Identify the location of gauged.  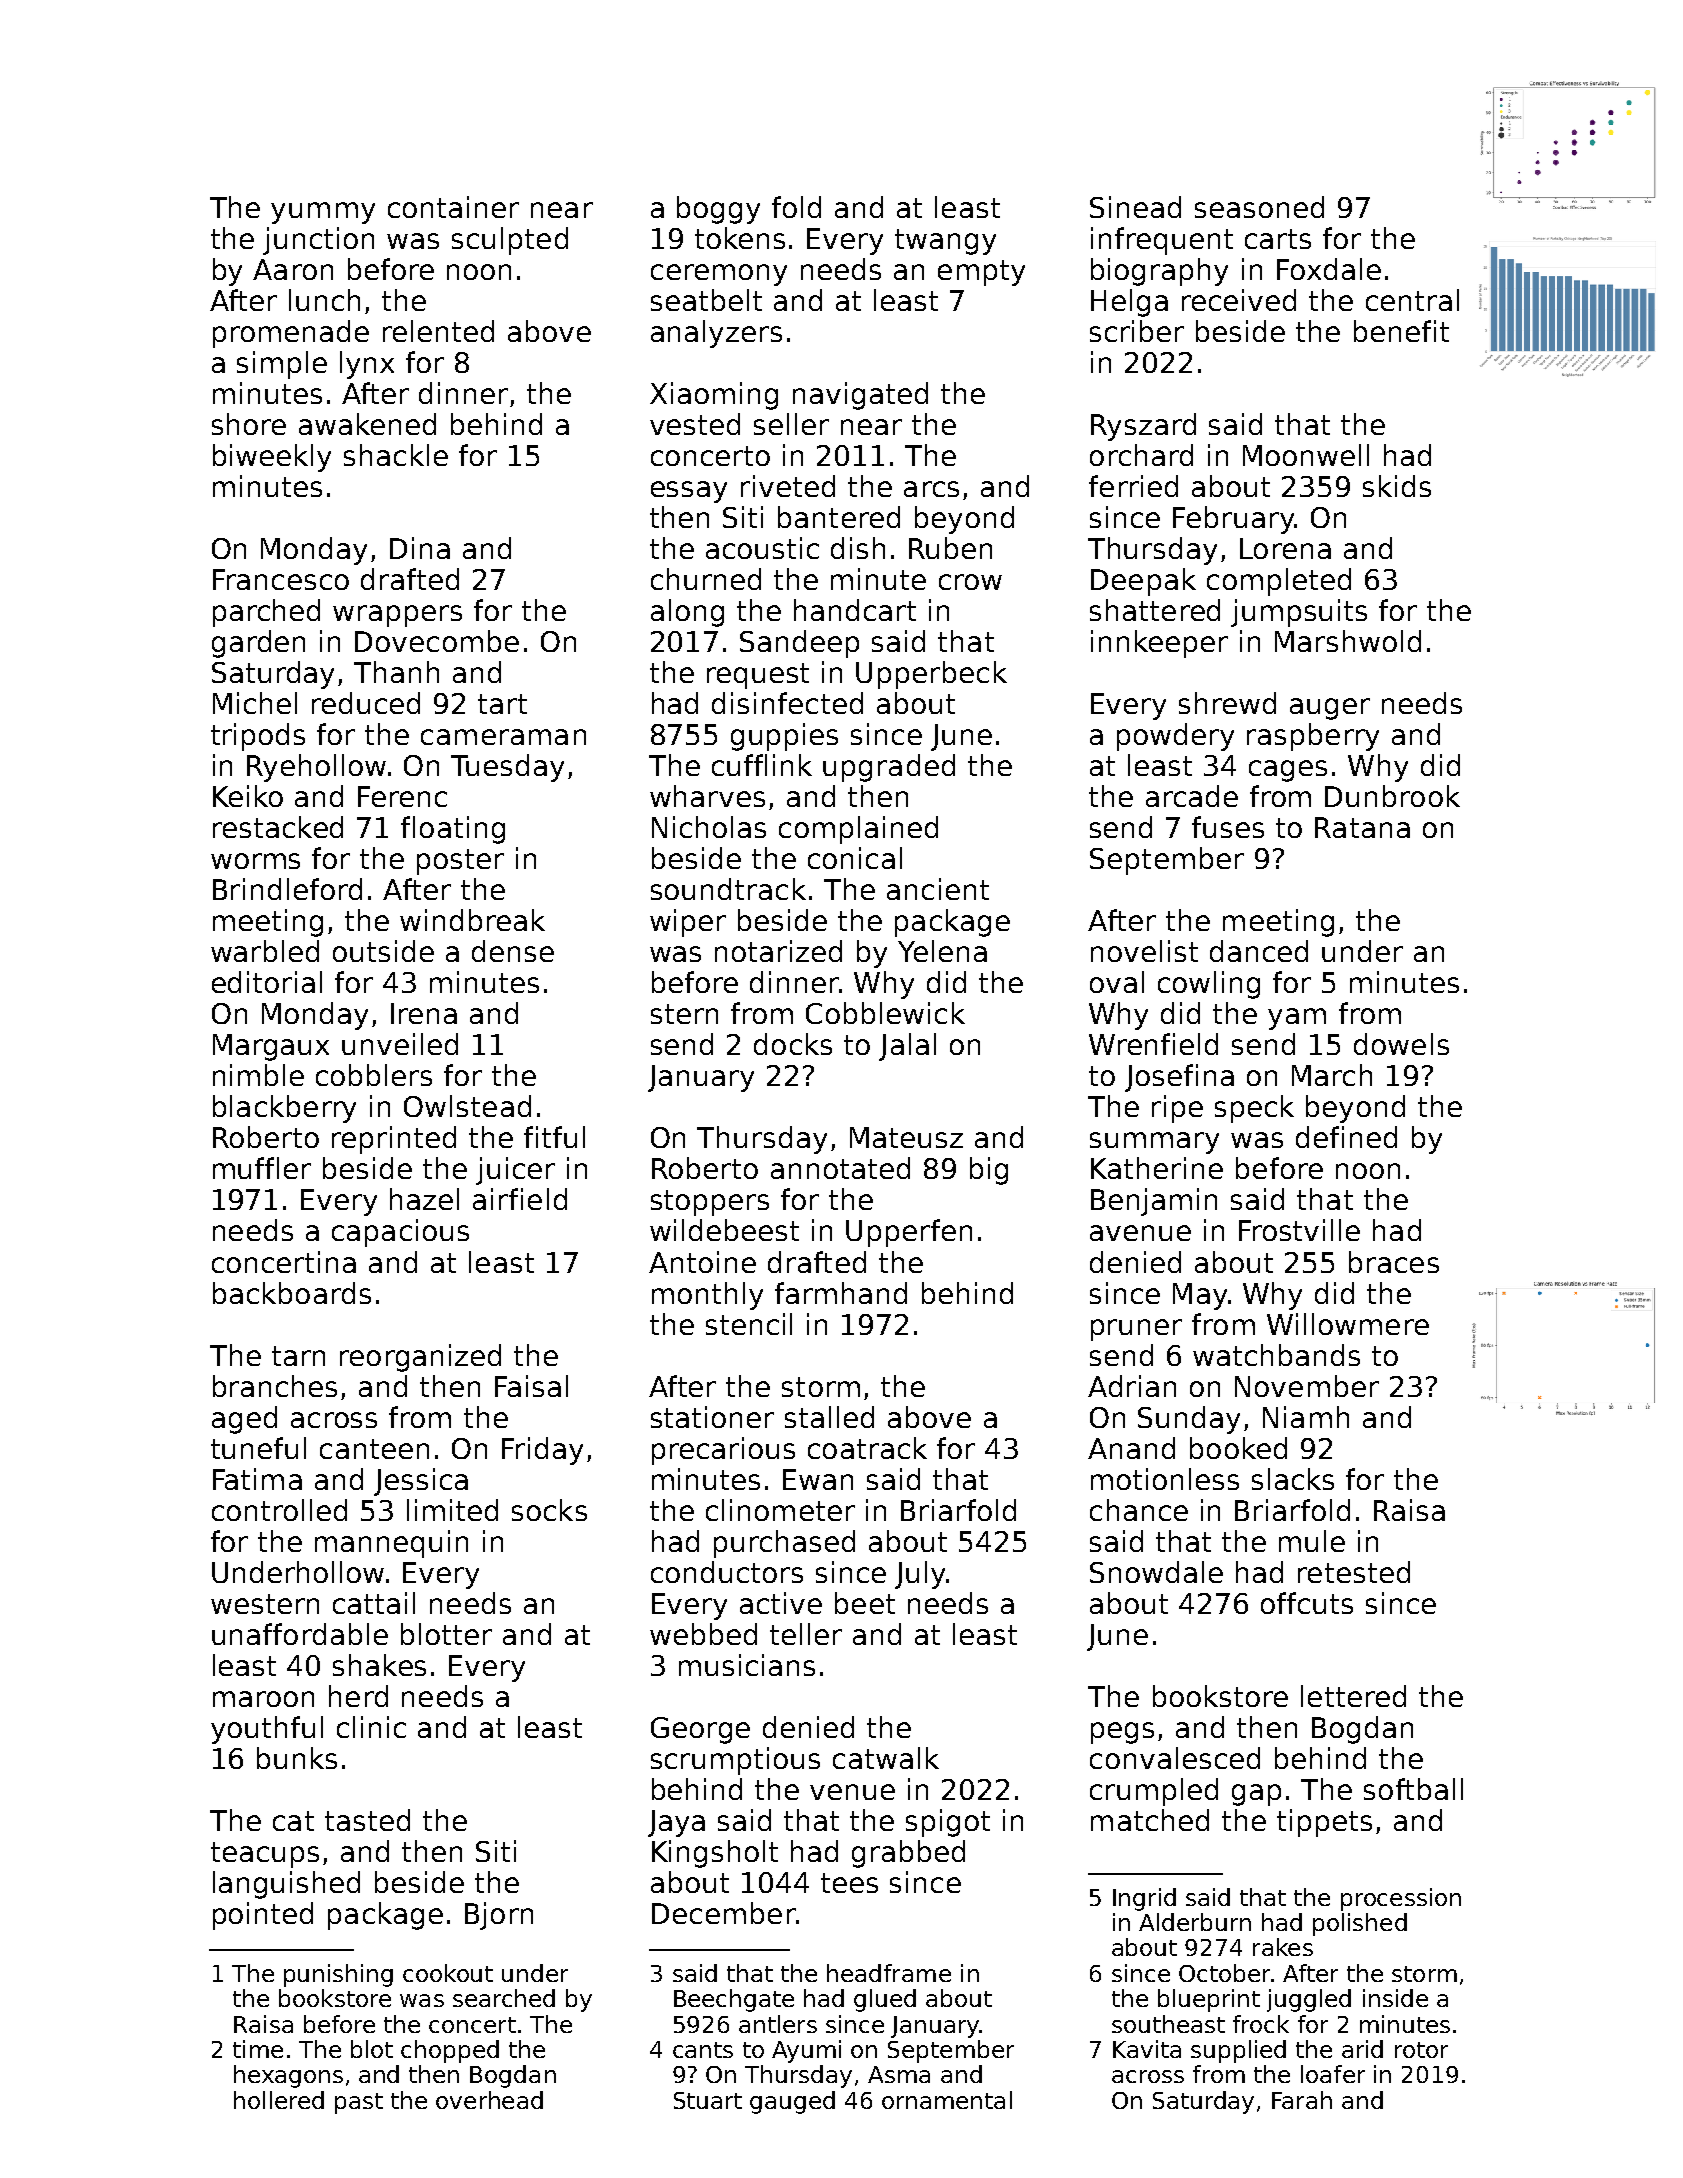
(792, 2102).
